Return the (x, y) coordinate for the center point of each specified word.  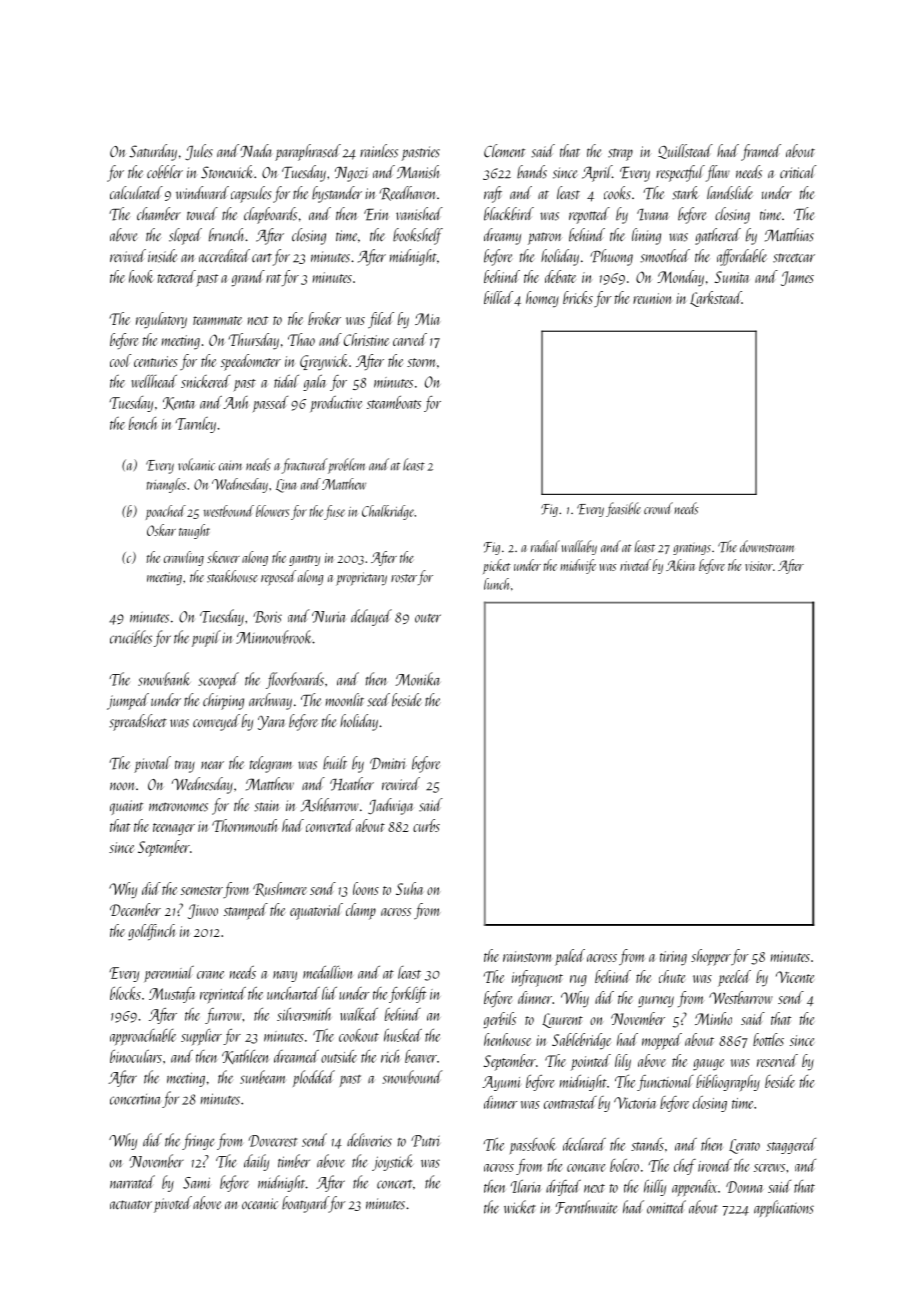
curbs (426, 825)
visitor (759, 566)
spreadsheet (138, 722)
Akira (680, 565)
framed (761, 152)
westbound (229, 511)
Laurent (562, 1020)
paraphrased (308, 152)
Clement (504, 151)
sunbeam (262, 1077)
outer (428, 618)
